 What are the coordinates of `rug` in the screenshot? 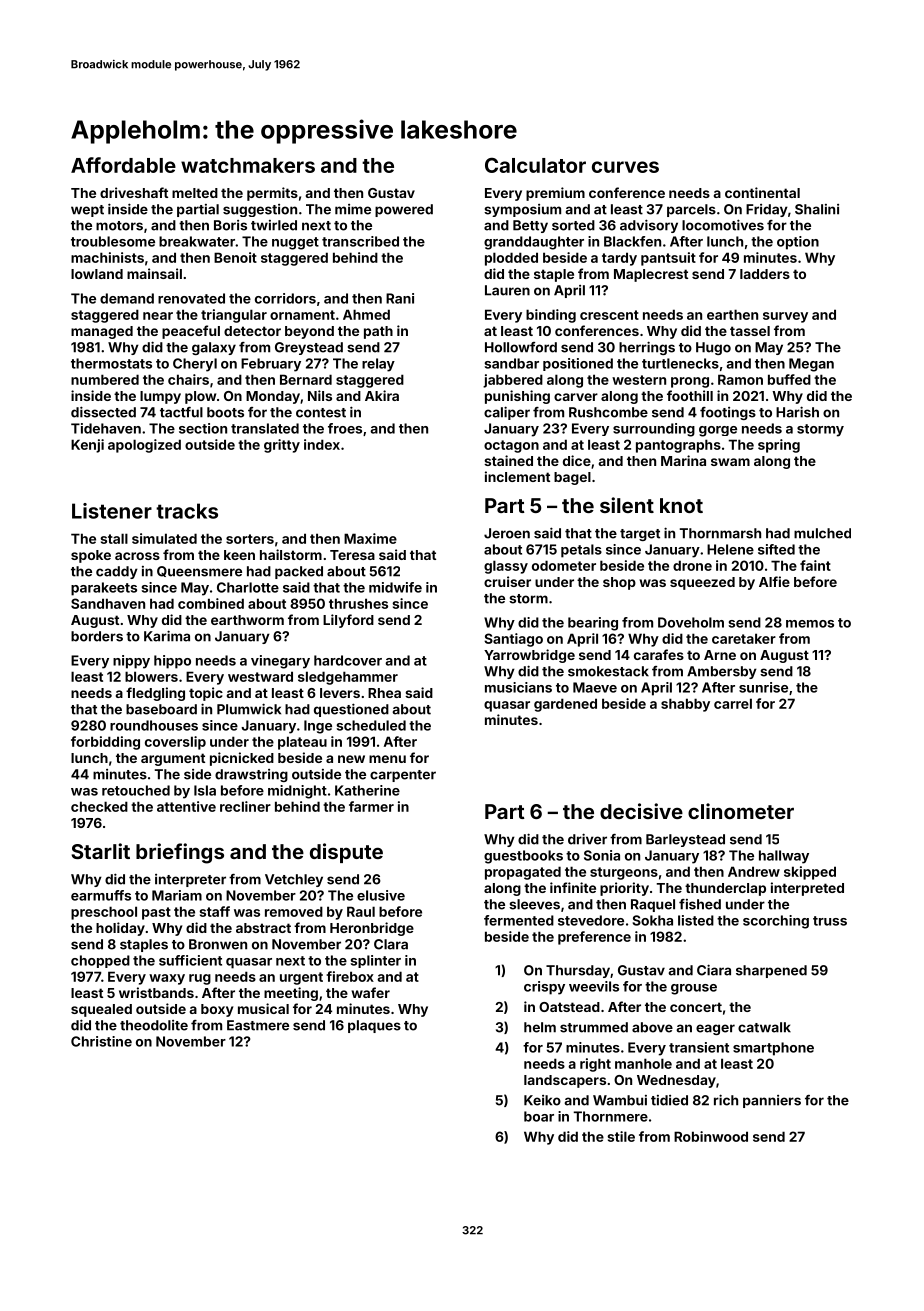 It's located at (200, 979).
